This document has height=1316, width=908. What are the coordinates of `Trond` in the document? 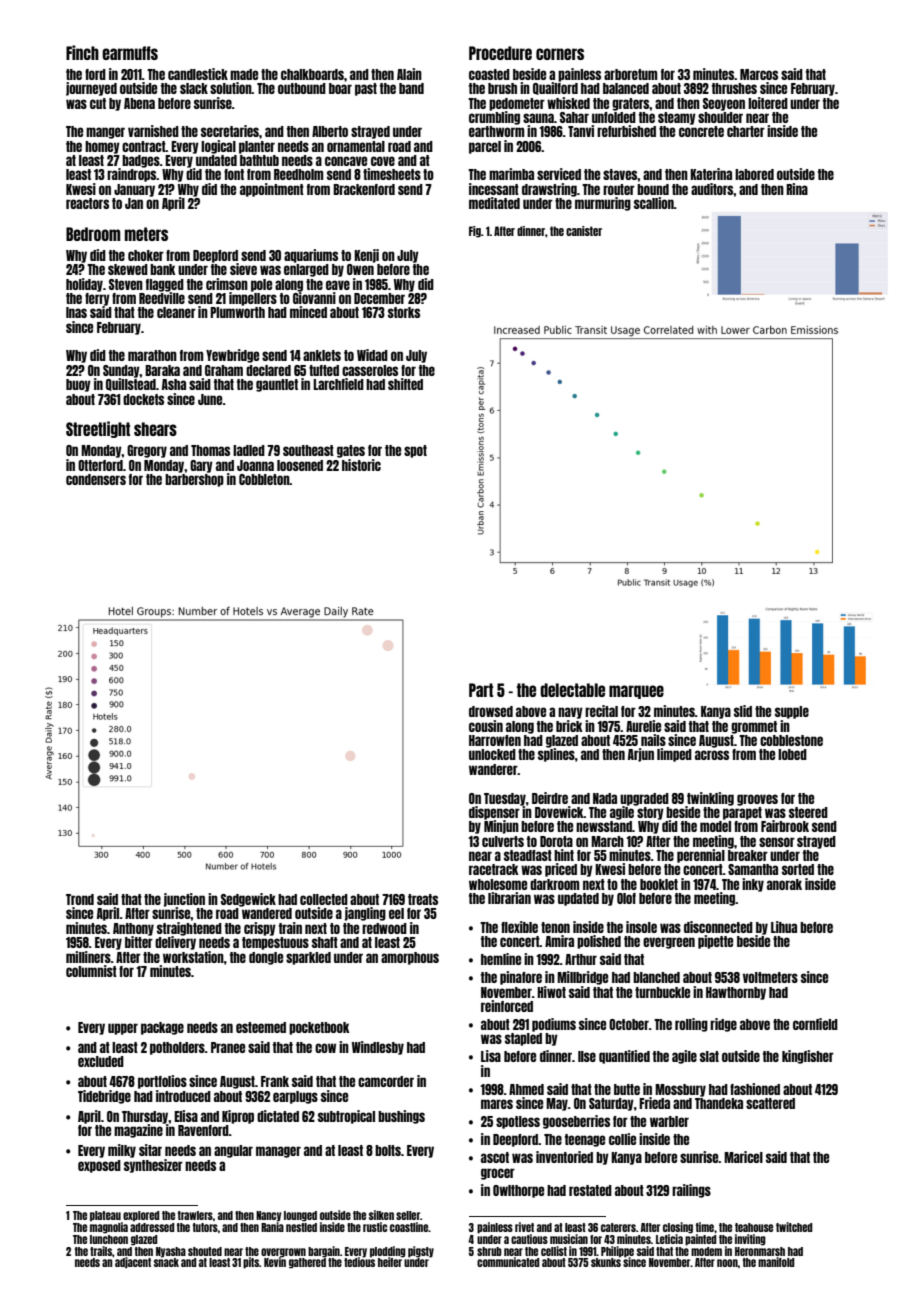 It's located at (80, 899).
